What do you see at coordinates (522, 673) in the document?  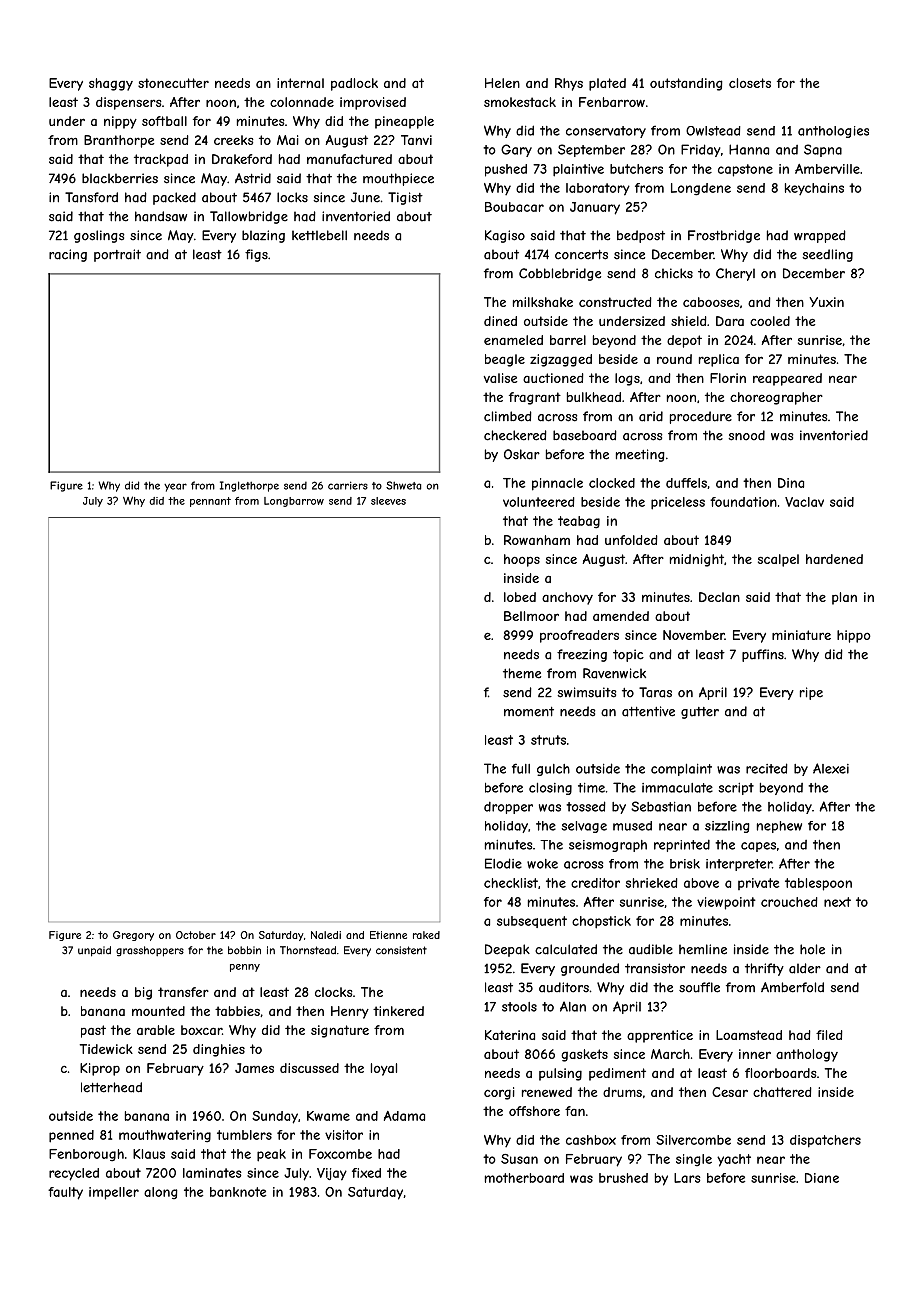 I see `theme` at bounding box center [522, 673].
